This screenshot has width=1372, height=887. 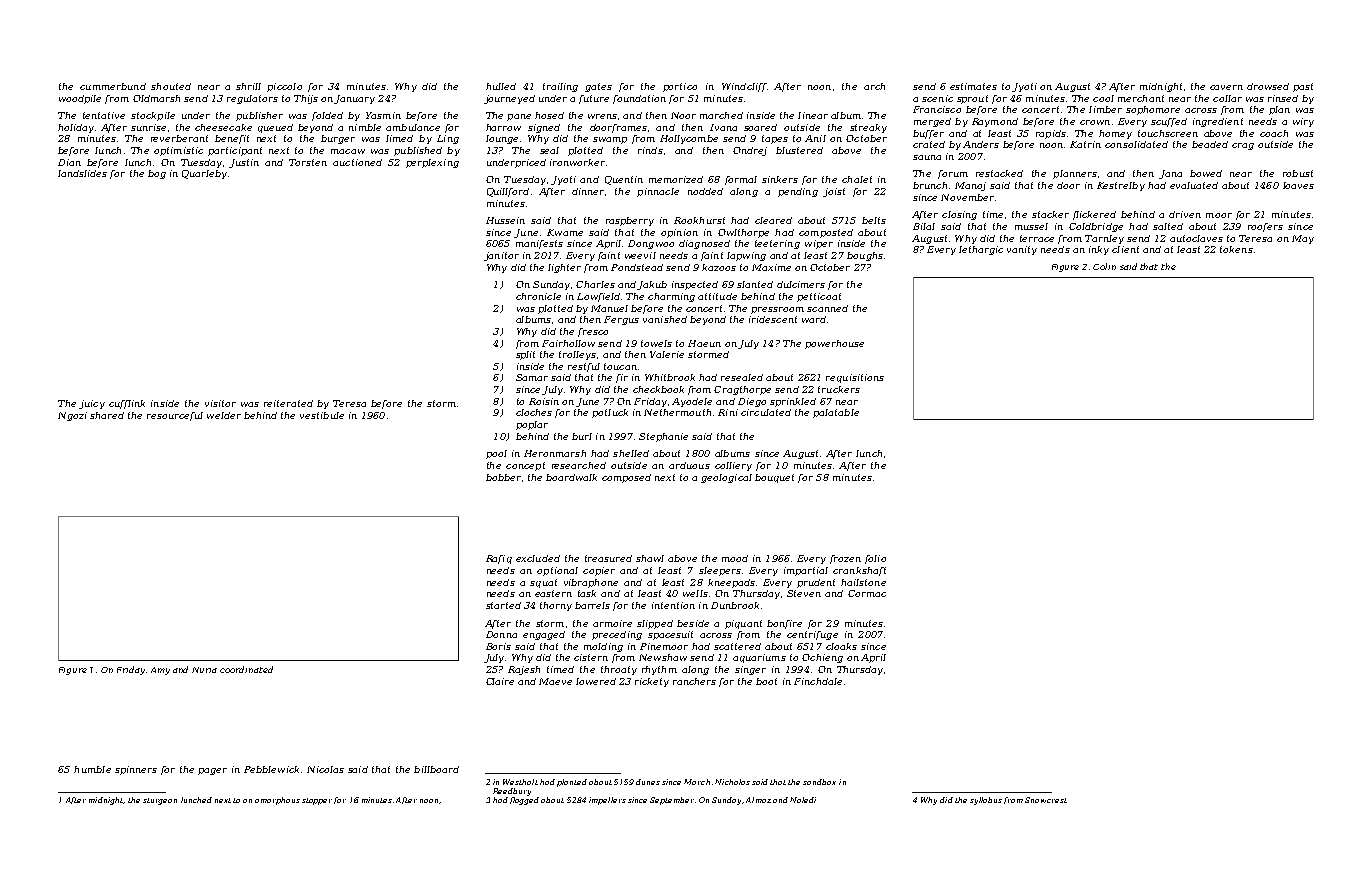 I want to click on sandbox, so click(x=819, y=782).
